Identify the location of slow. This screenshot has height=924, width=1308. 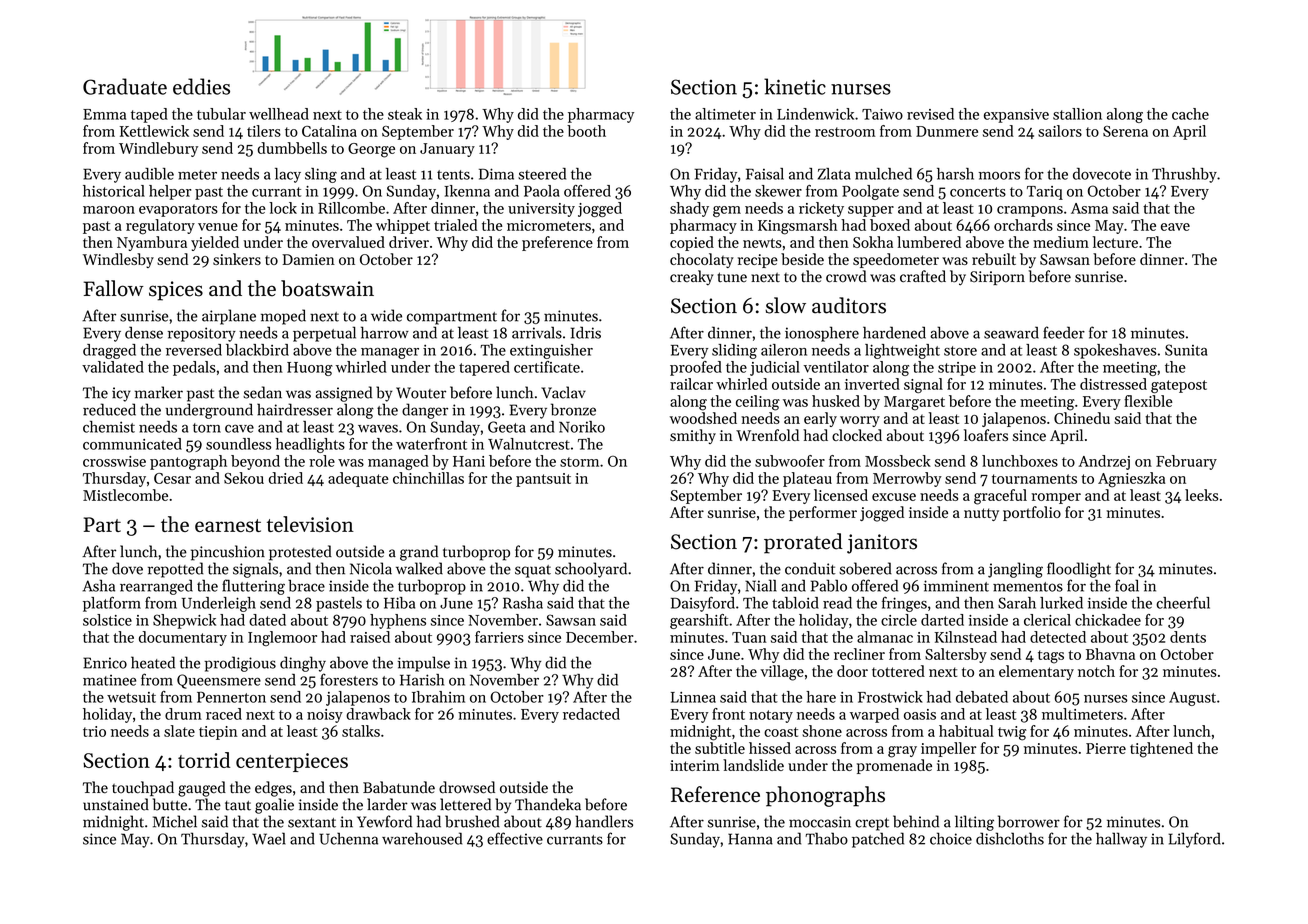
(785, 305).
